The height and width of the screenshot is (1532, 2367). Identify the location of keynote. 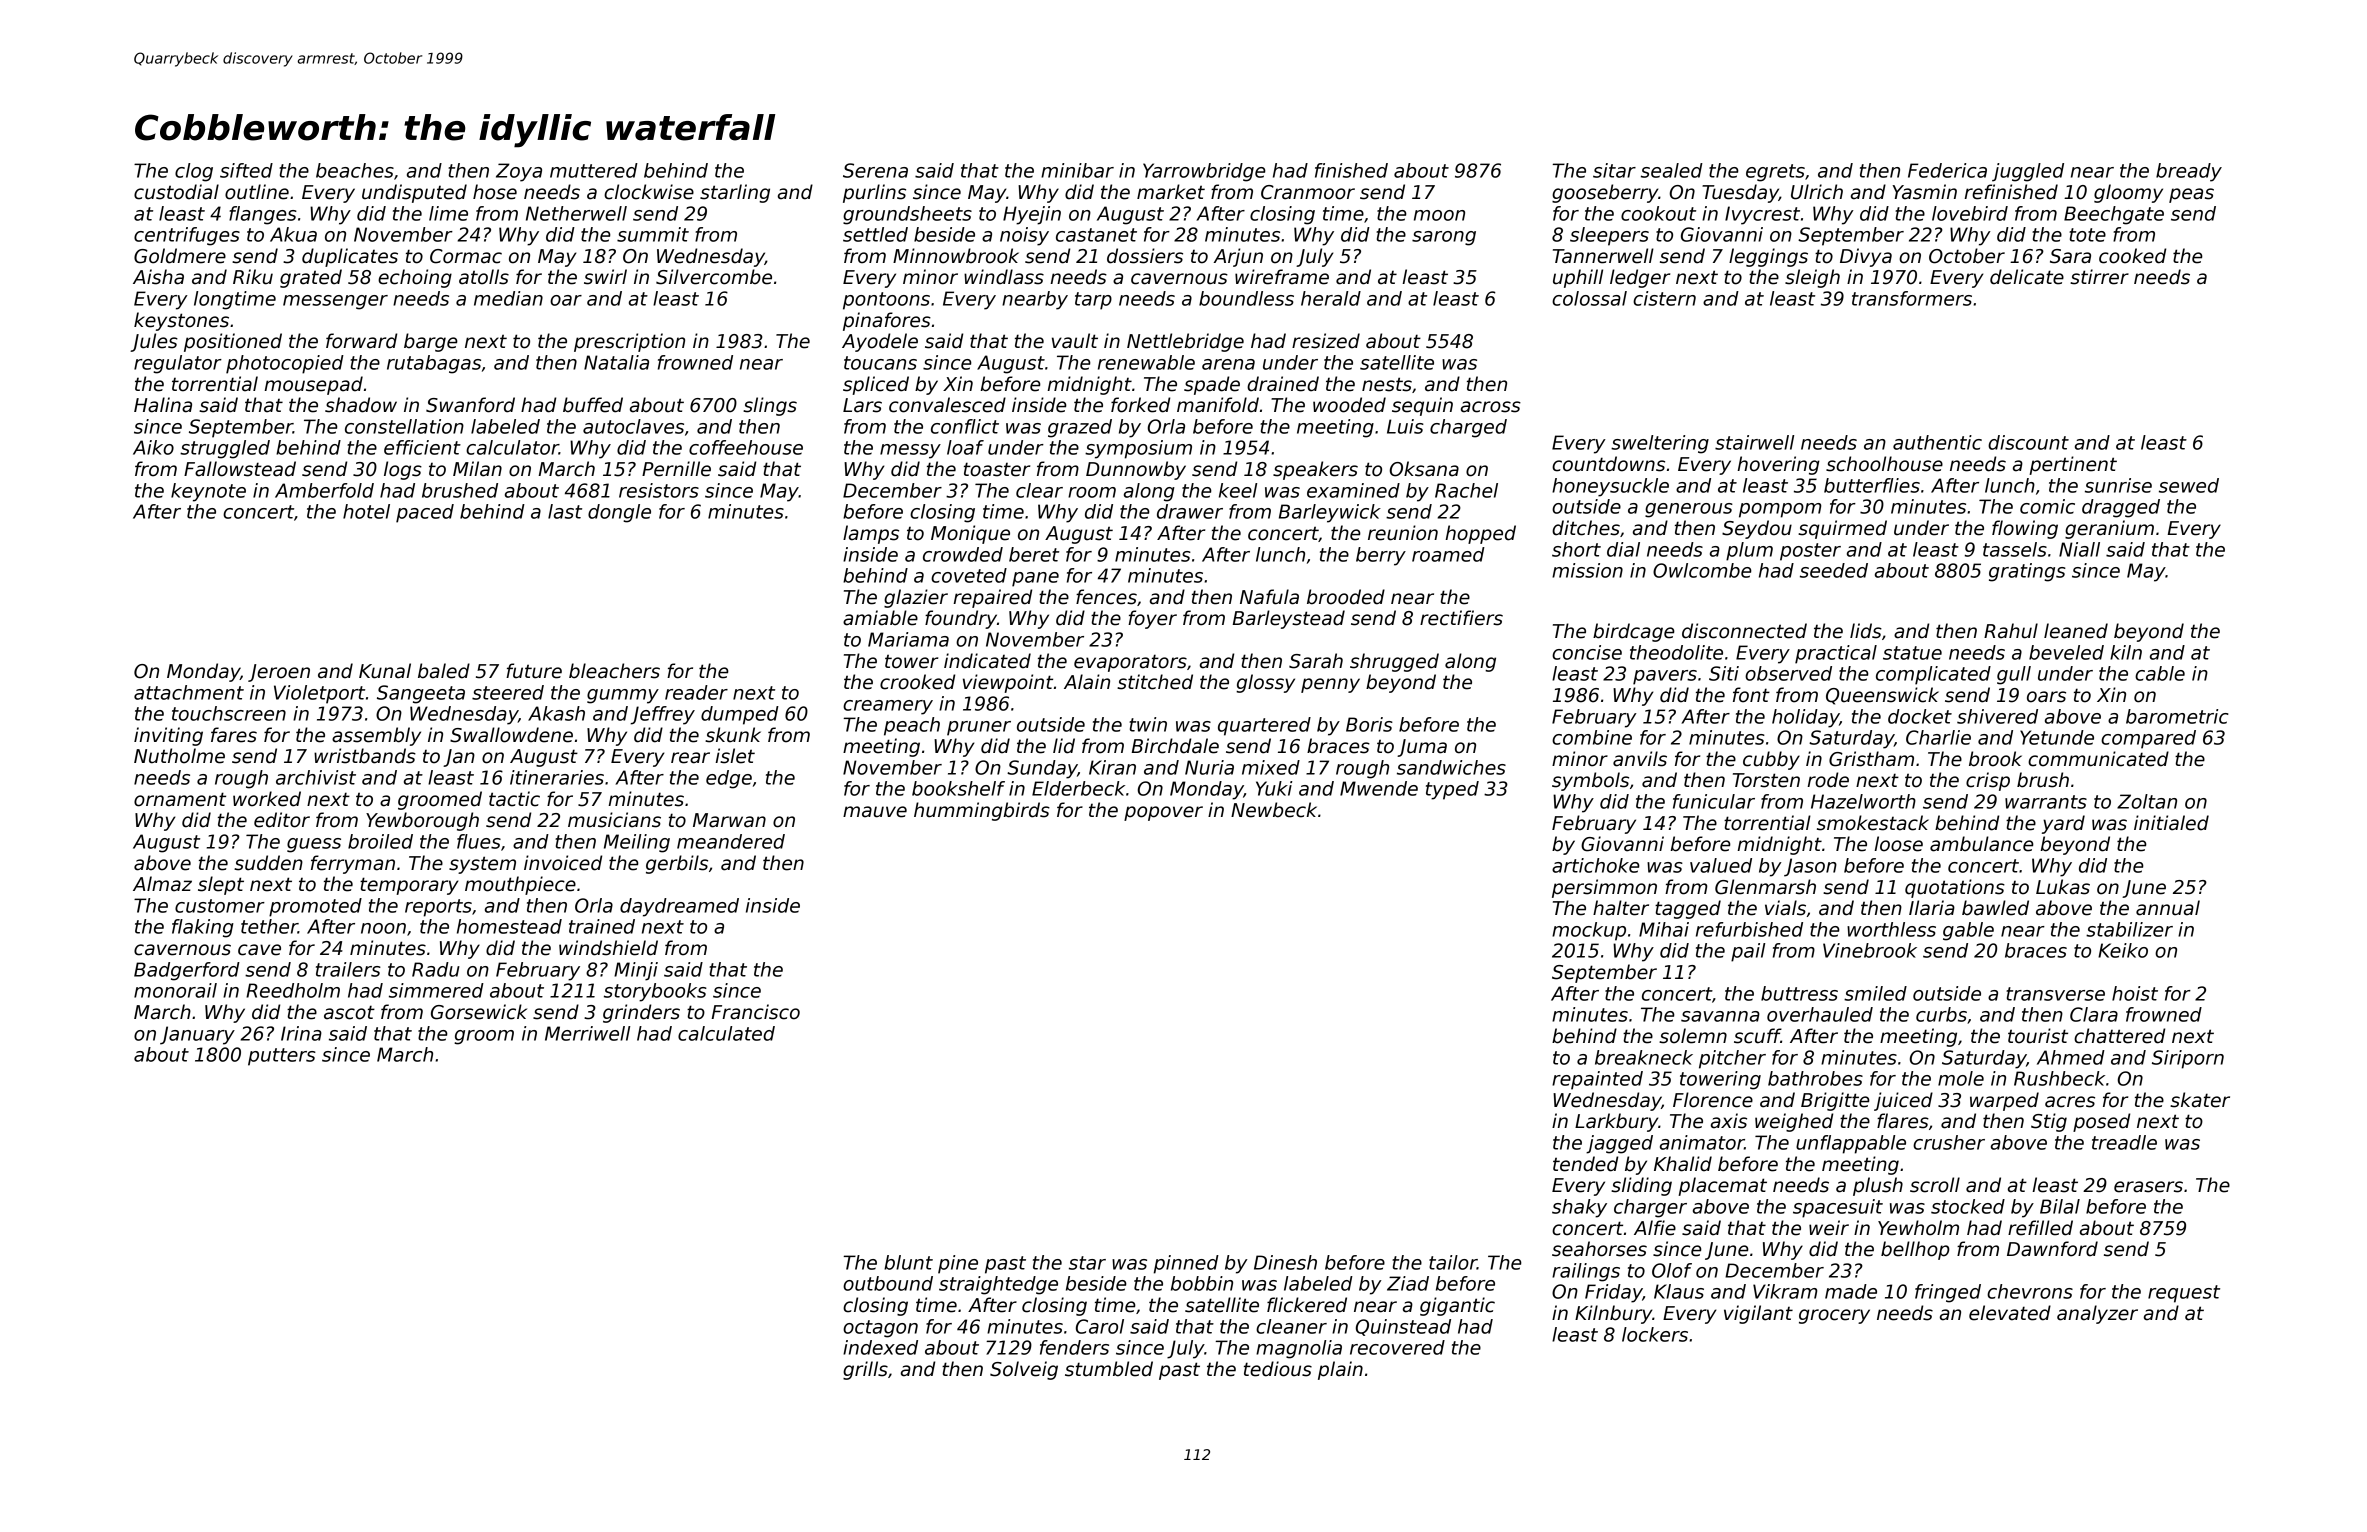
(208, 492).
